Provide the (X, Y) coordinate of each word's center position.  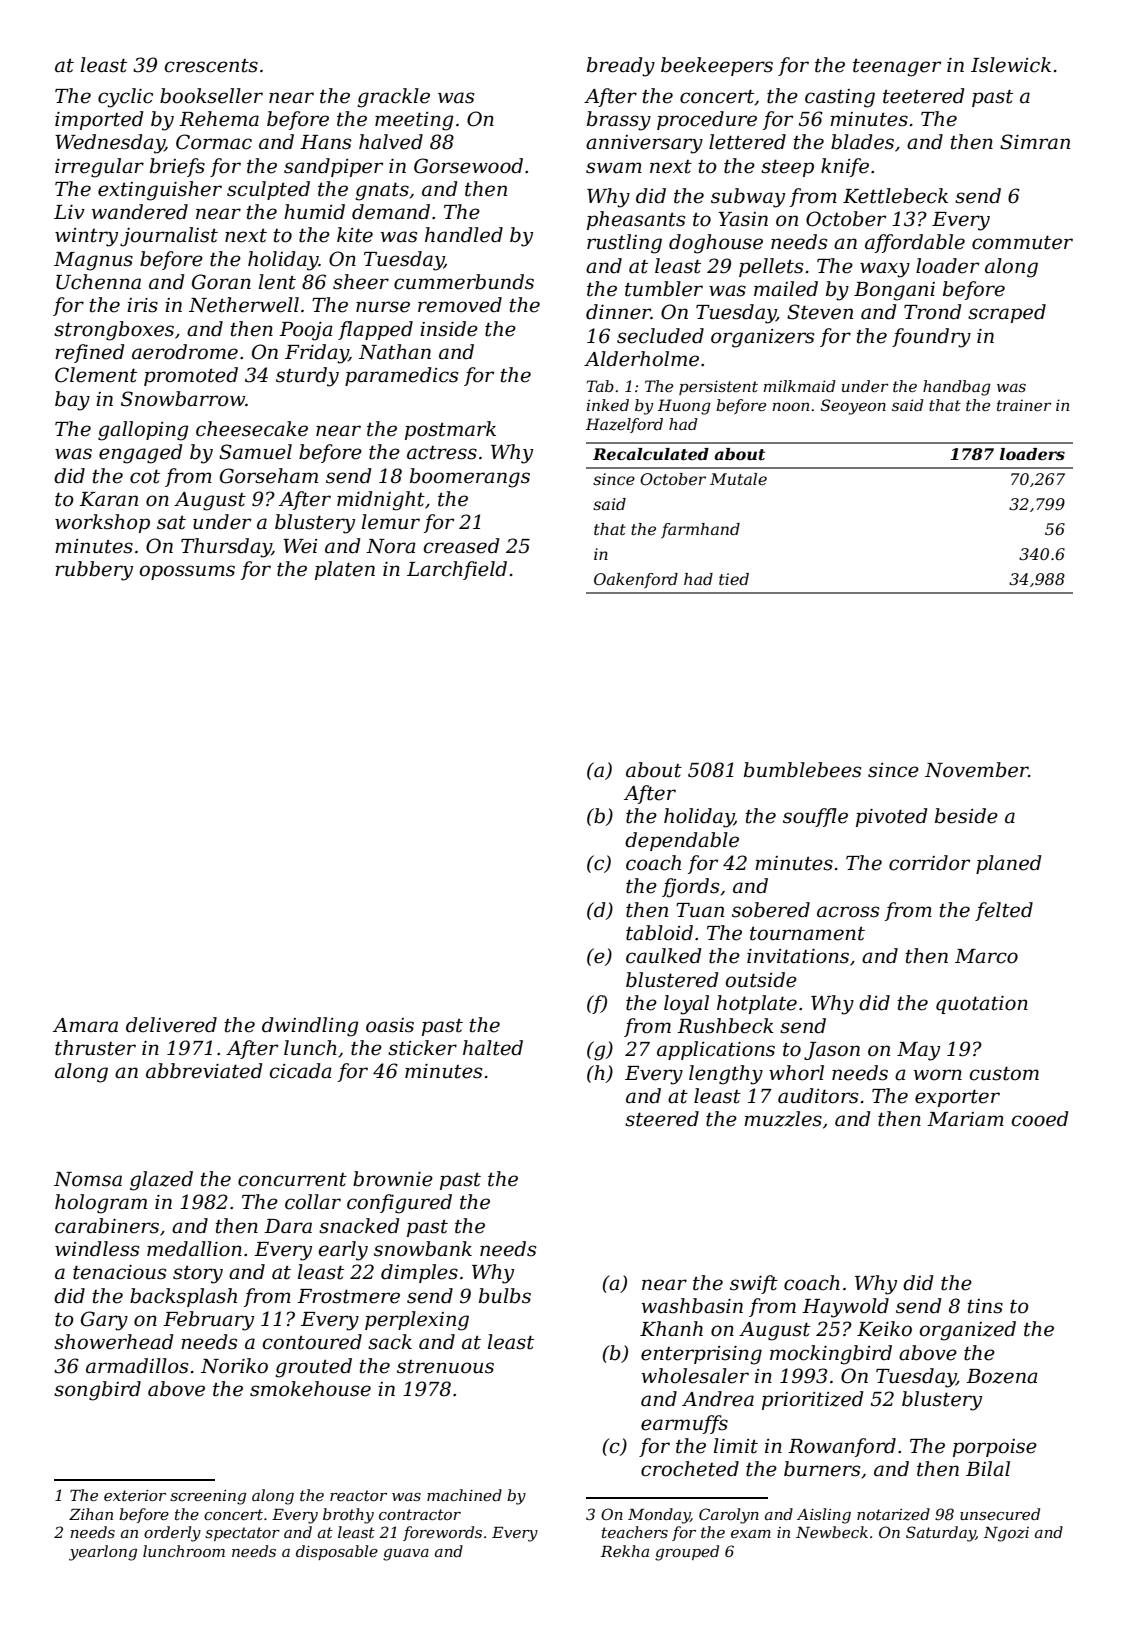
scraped (1007, 313)
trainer (1024, 405)
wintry (86, 237)
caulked (664, 956)
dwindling (310, 1027)
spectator (242, 1534)
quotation (982, 1005)
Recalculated (651, 454)
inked (608, 405)
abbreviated (204, 1071)
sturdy (307, 377)
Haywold (845, 1308)
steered (662, 1119)
